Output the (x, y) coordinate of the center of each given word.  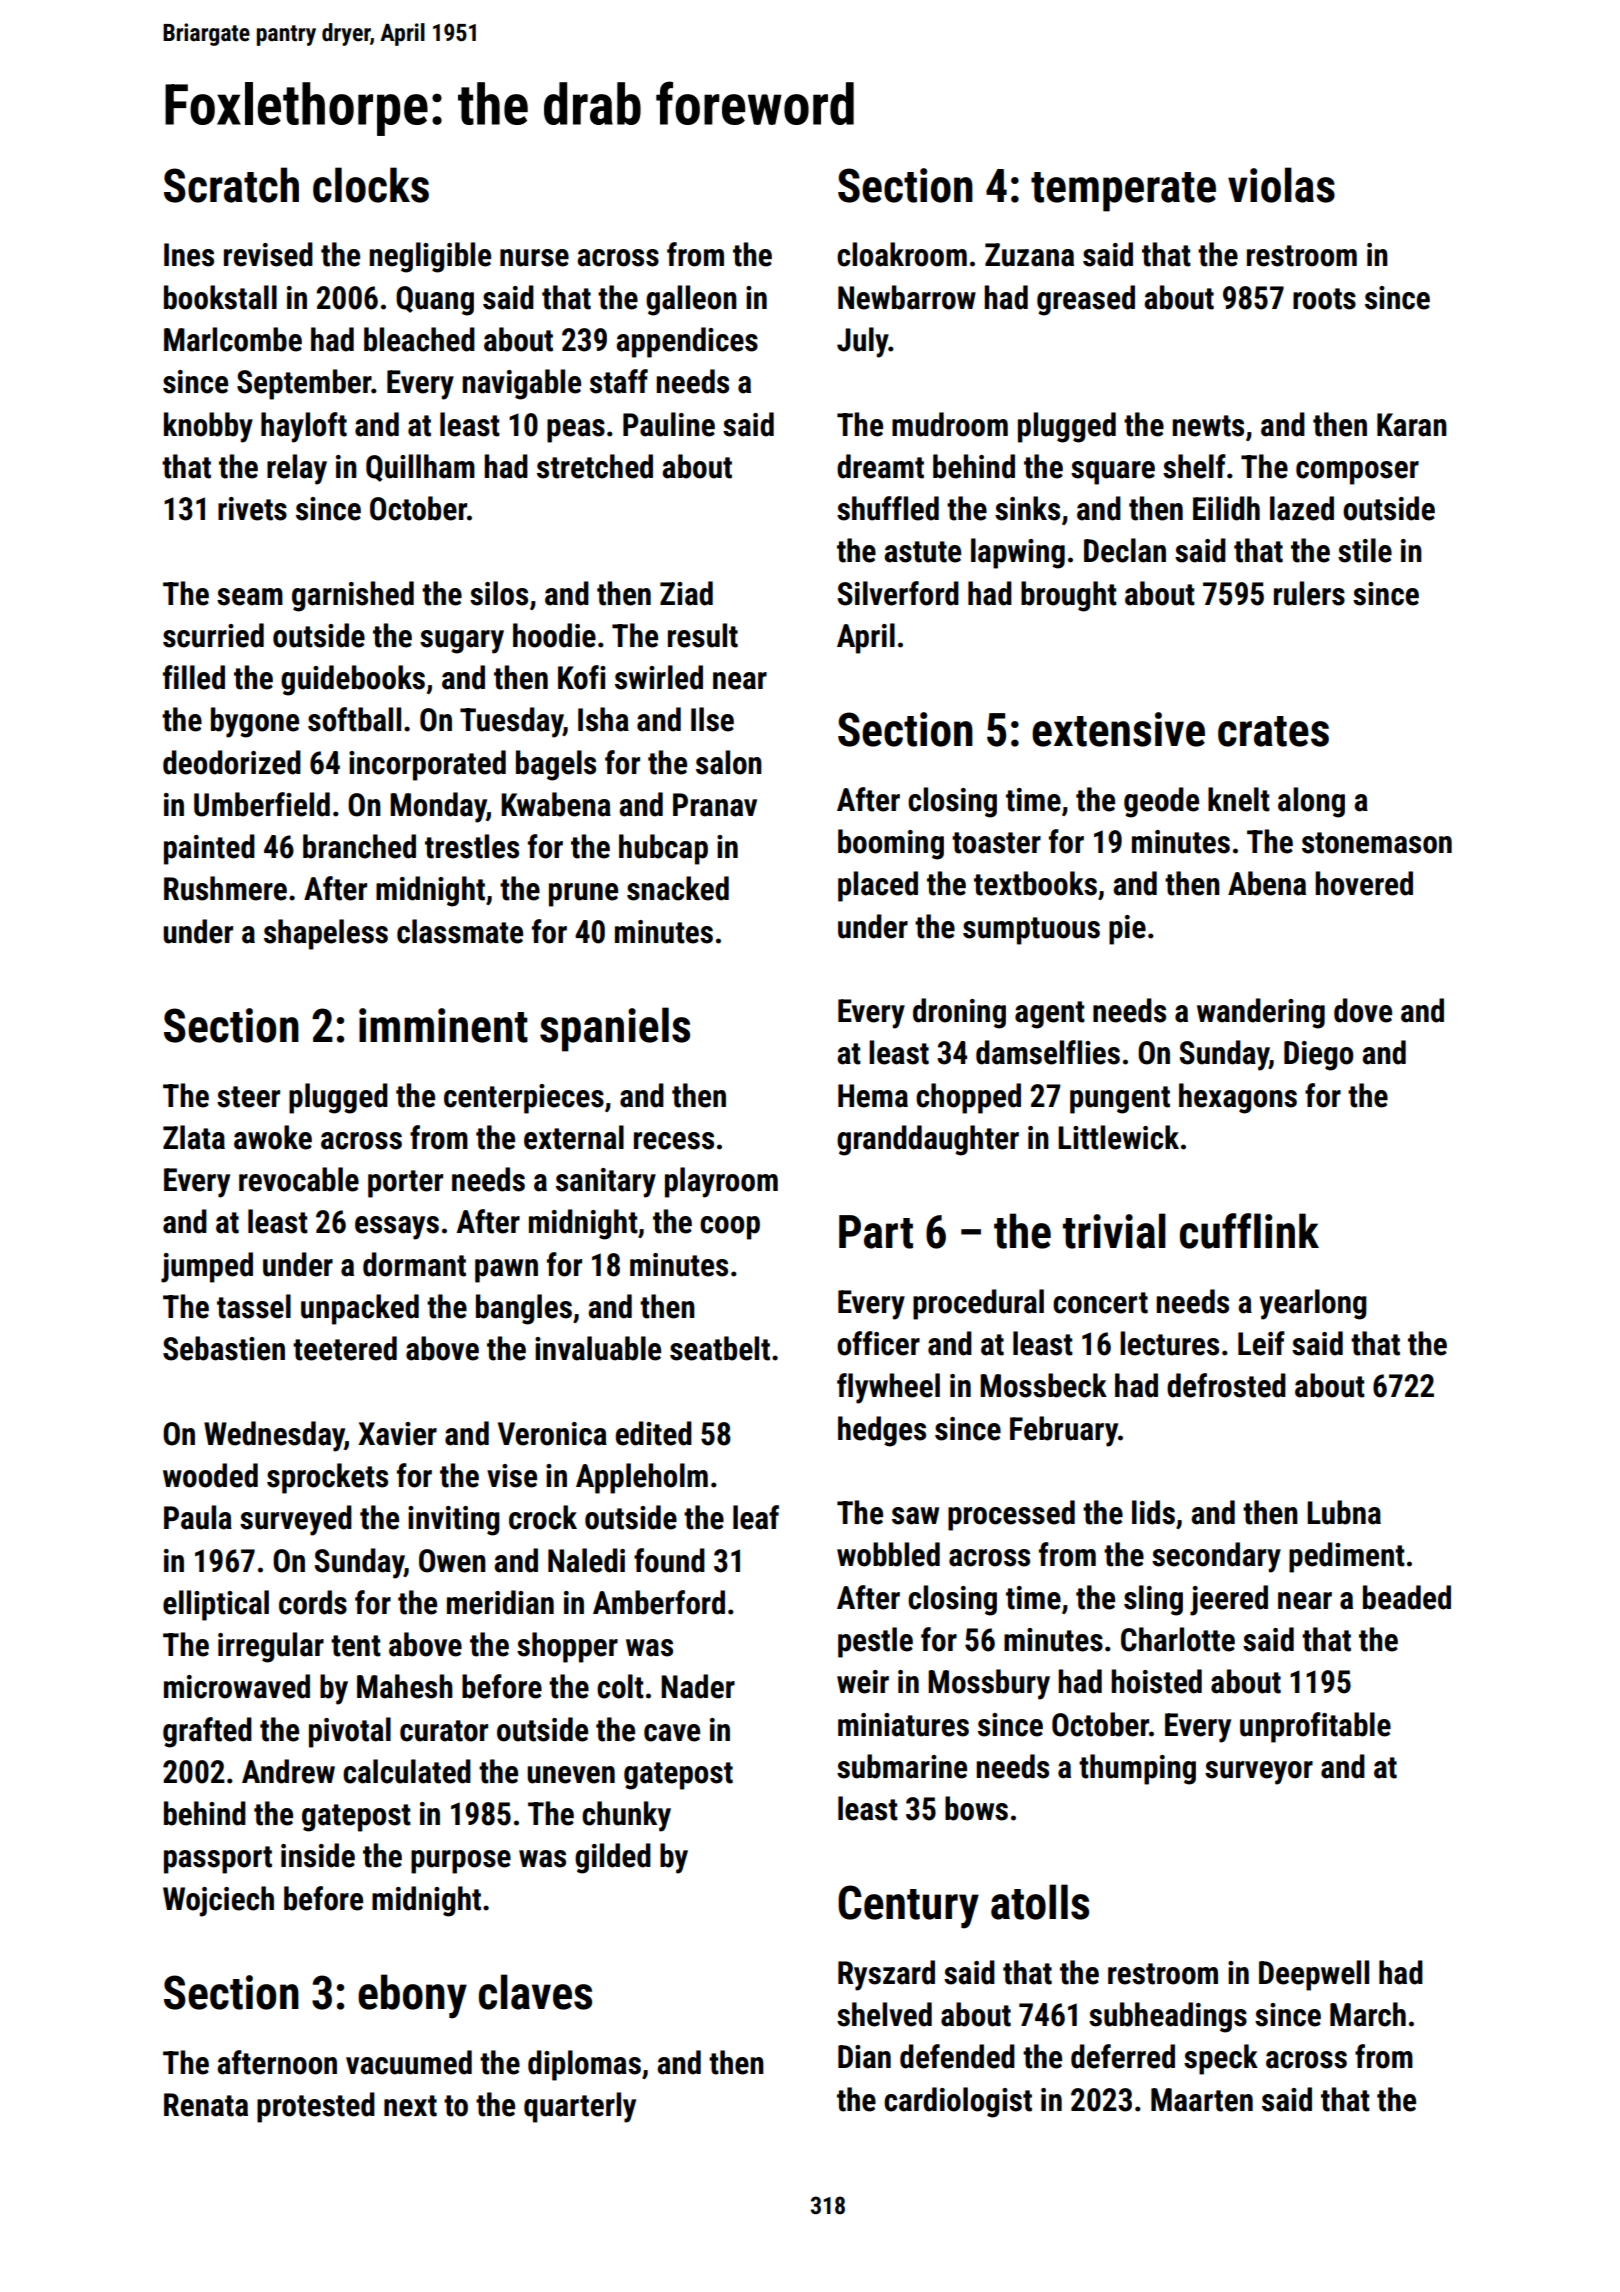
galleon (691, 300)
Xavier (397, 1434)
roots (1324, 299)
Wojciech (218, 1901)
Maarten (1202, 2100)
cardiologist (958, 2102)
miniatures (903, 1725)
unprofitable (1315, 1727)
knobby (208, 427)
